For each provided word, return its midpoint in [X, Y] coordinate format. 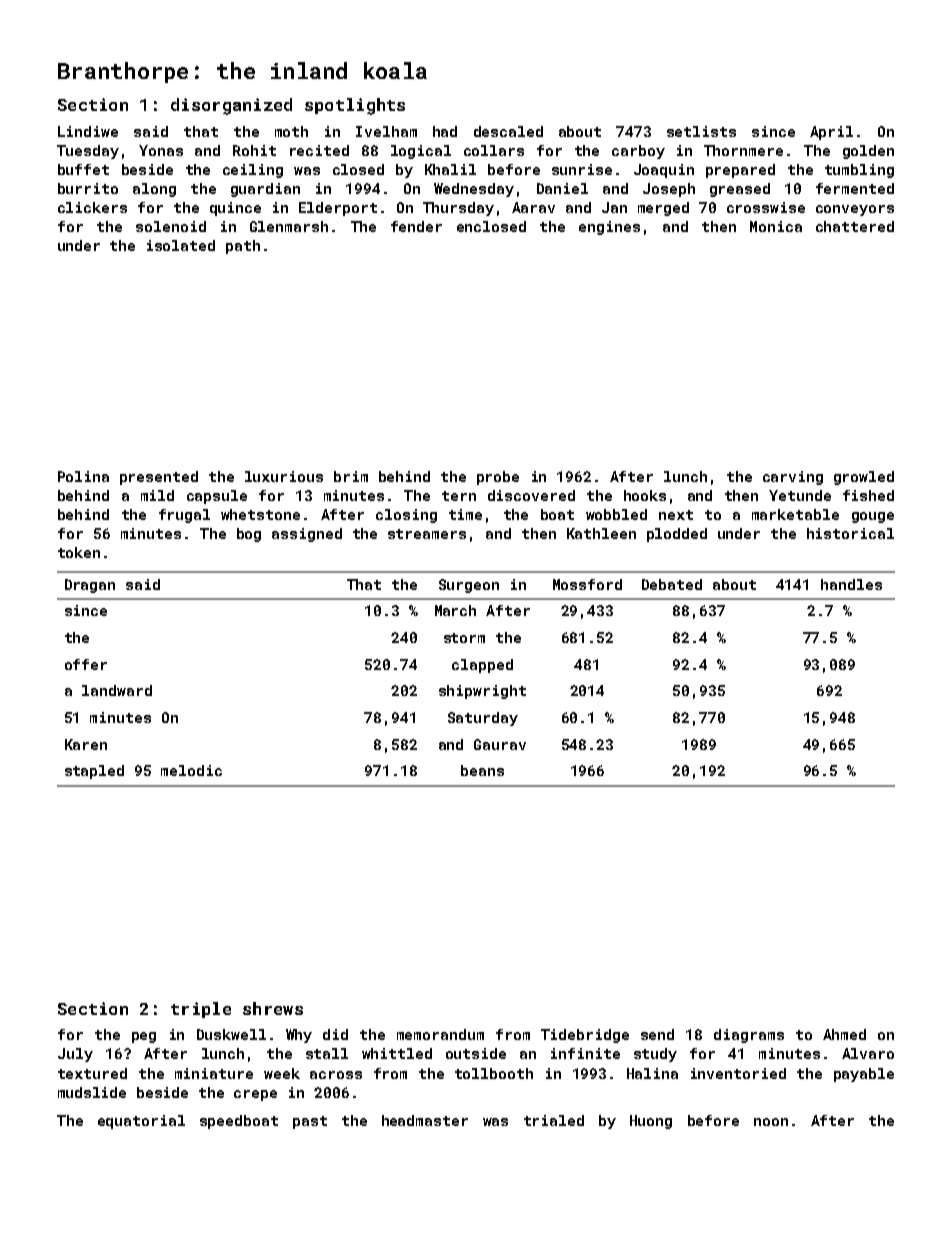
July [75, 1055]
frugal [184, 516]
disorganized [231, 106]
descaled [508, 131]
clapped [482, 666]
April [831, 133]
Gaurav [500, 744]
